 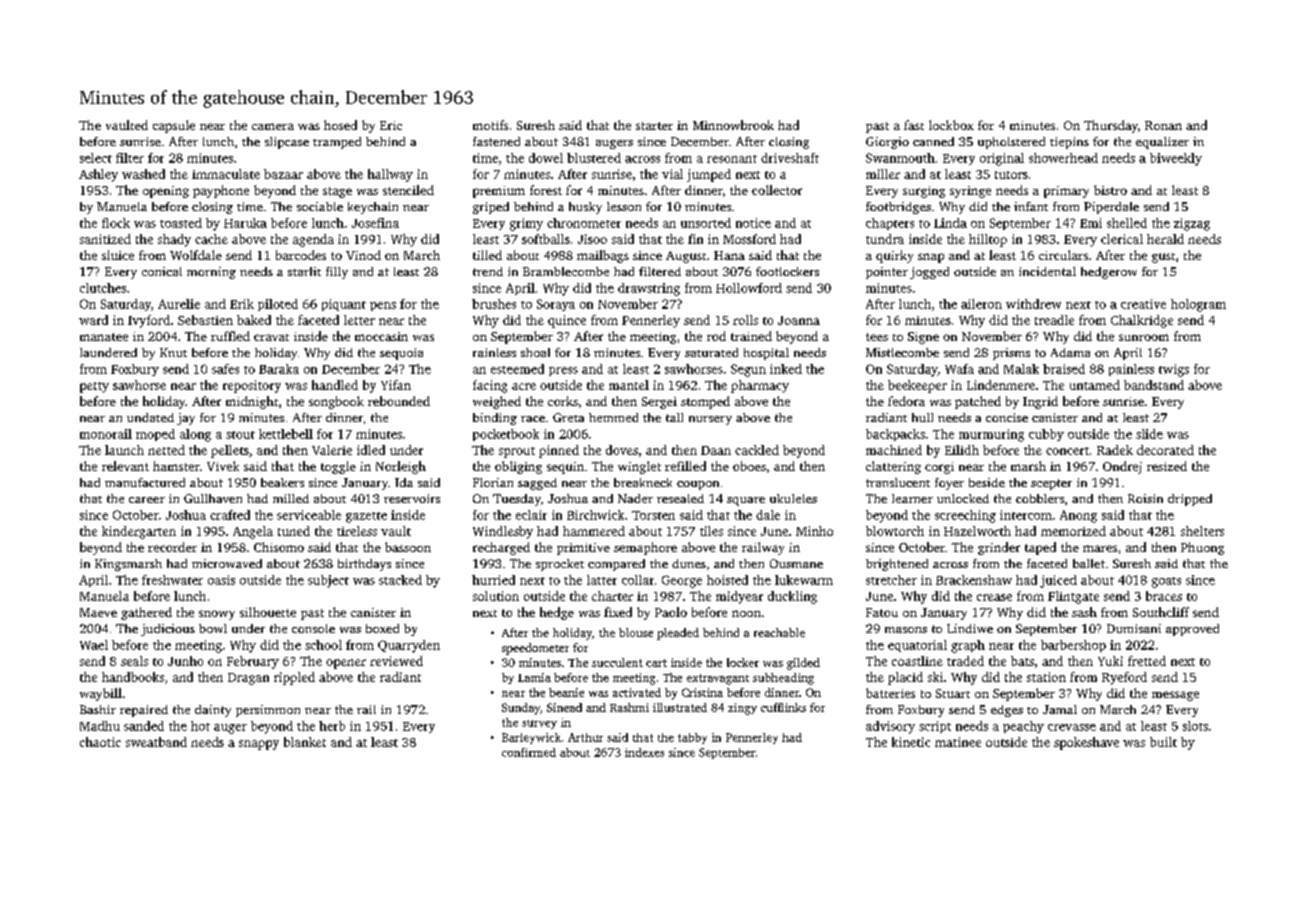 I want to click on kindergarten, so click(x=139, y=532).
